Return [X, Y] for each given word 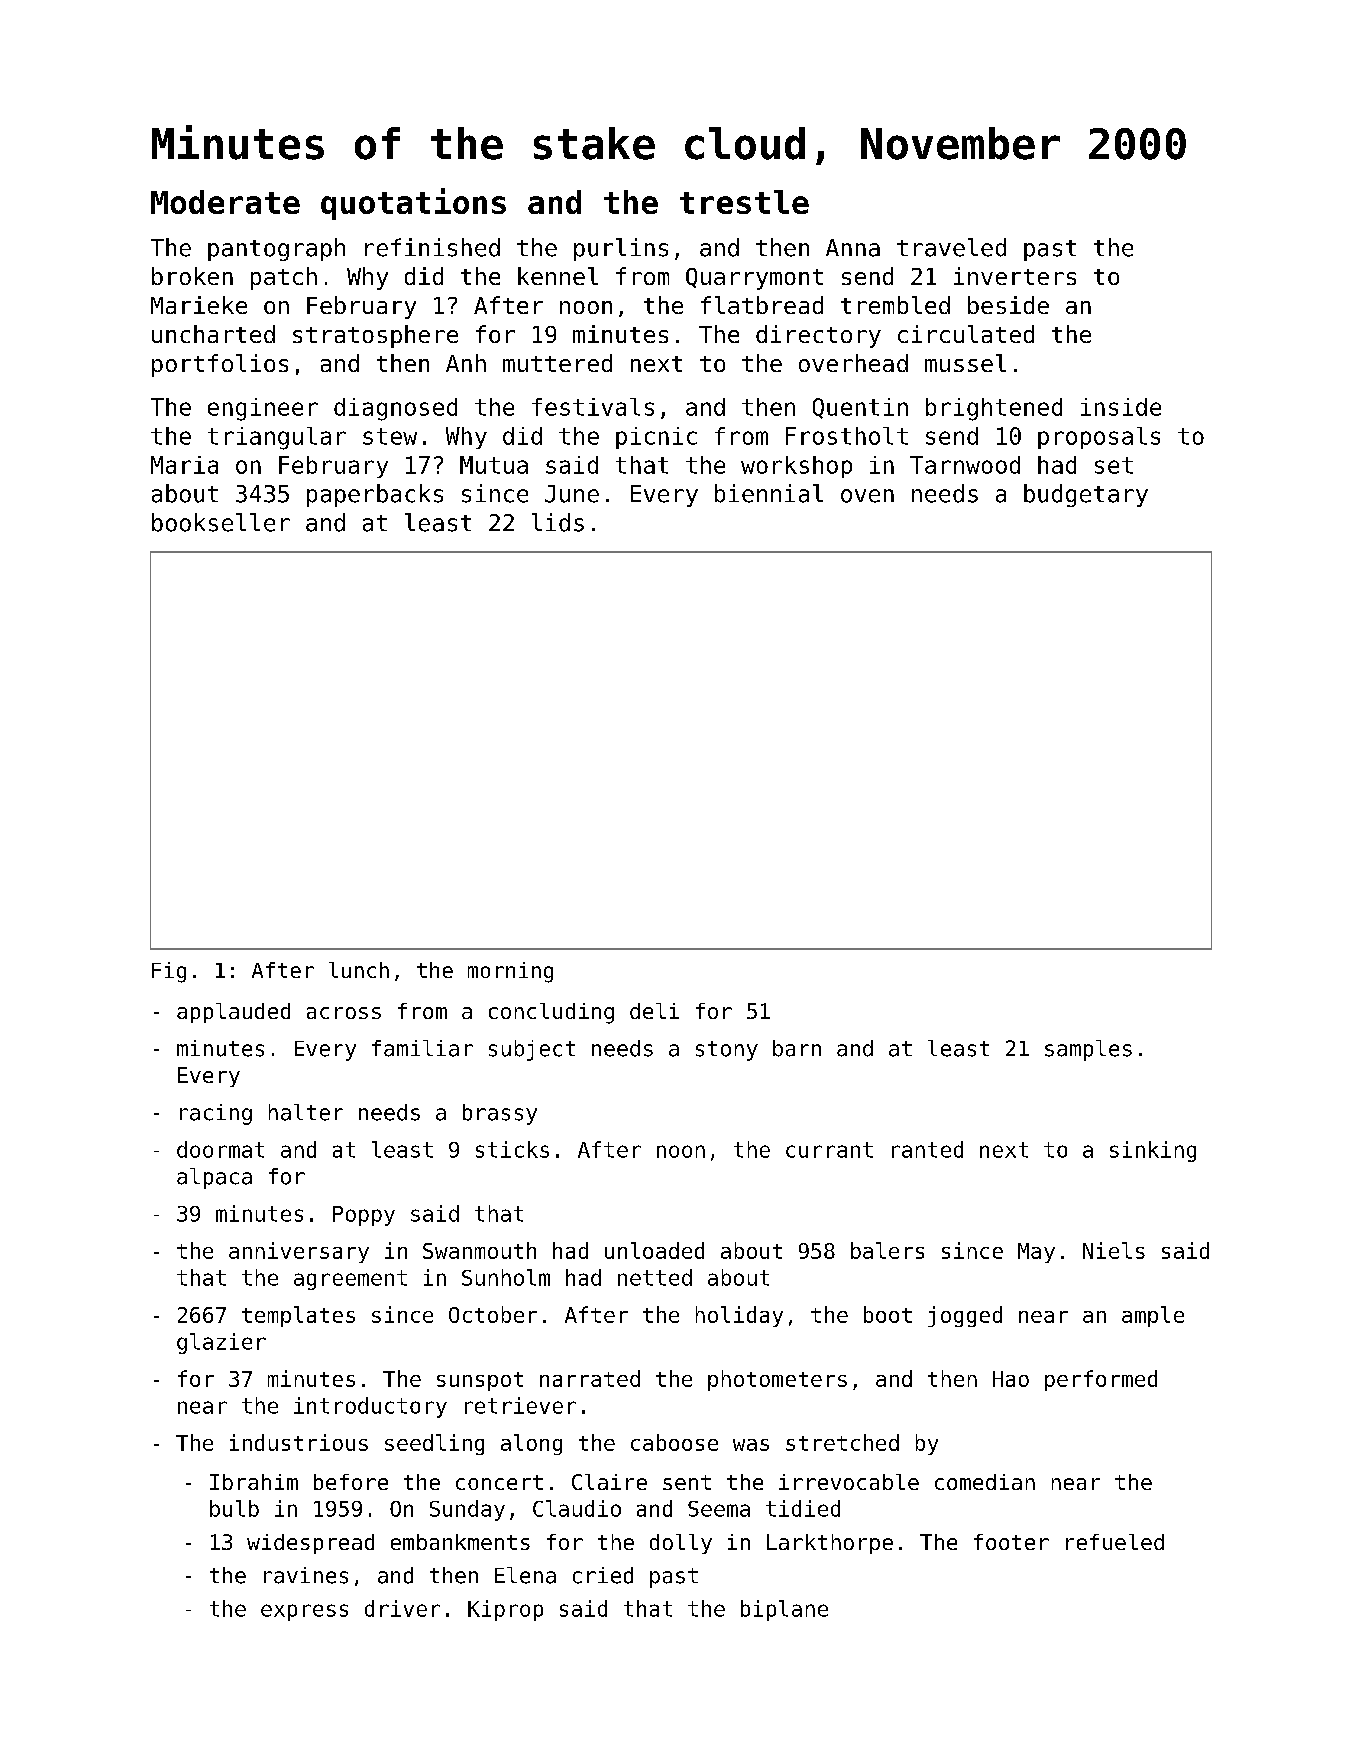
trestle [744, 202]
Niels [1114, 1250]
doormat [220, 1149]
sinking [1153, 1151]
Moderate [225, 202]
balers [887, 1250]
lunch [359, 970]
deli [654, 1011]
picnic [656, 438]
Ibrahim [254, 1482]
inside [1121, 407]
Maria [184, 465]
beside [1008, 305]
